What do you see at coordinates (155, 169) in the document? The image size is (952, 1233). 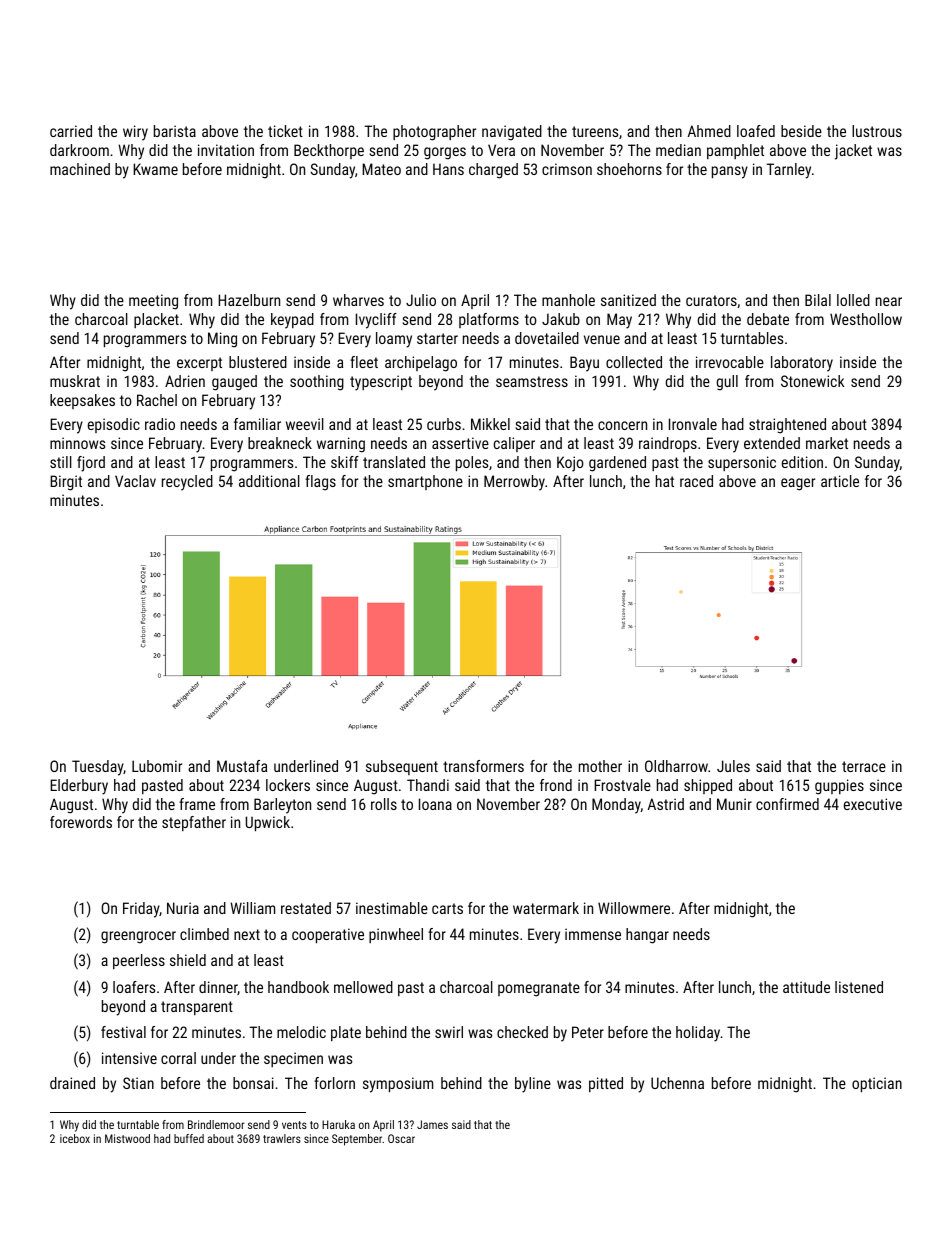 I see `Kwame` at bounding box center [155, 169].
